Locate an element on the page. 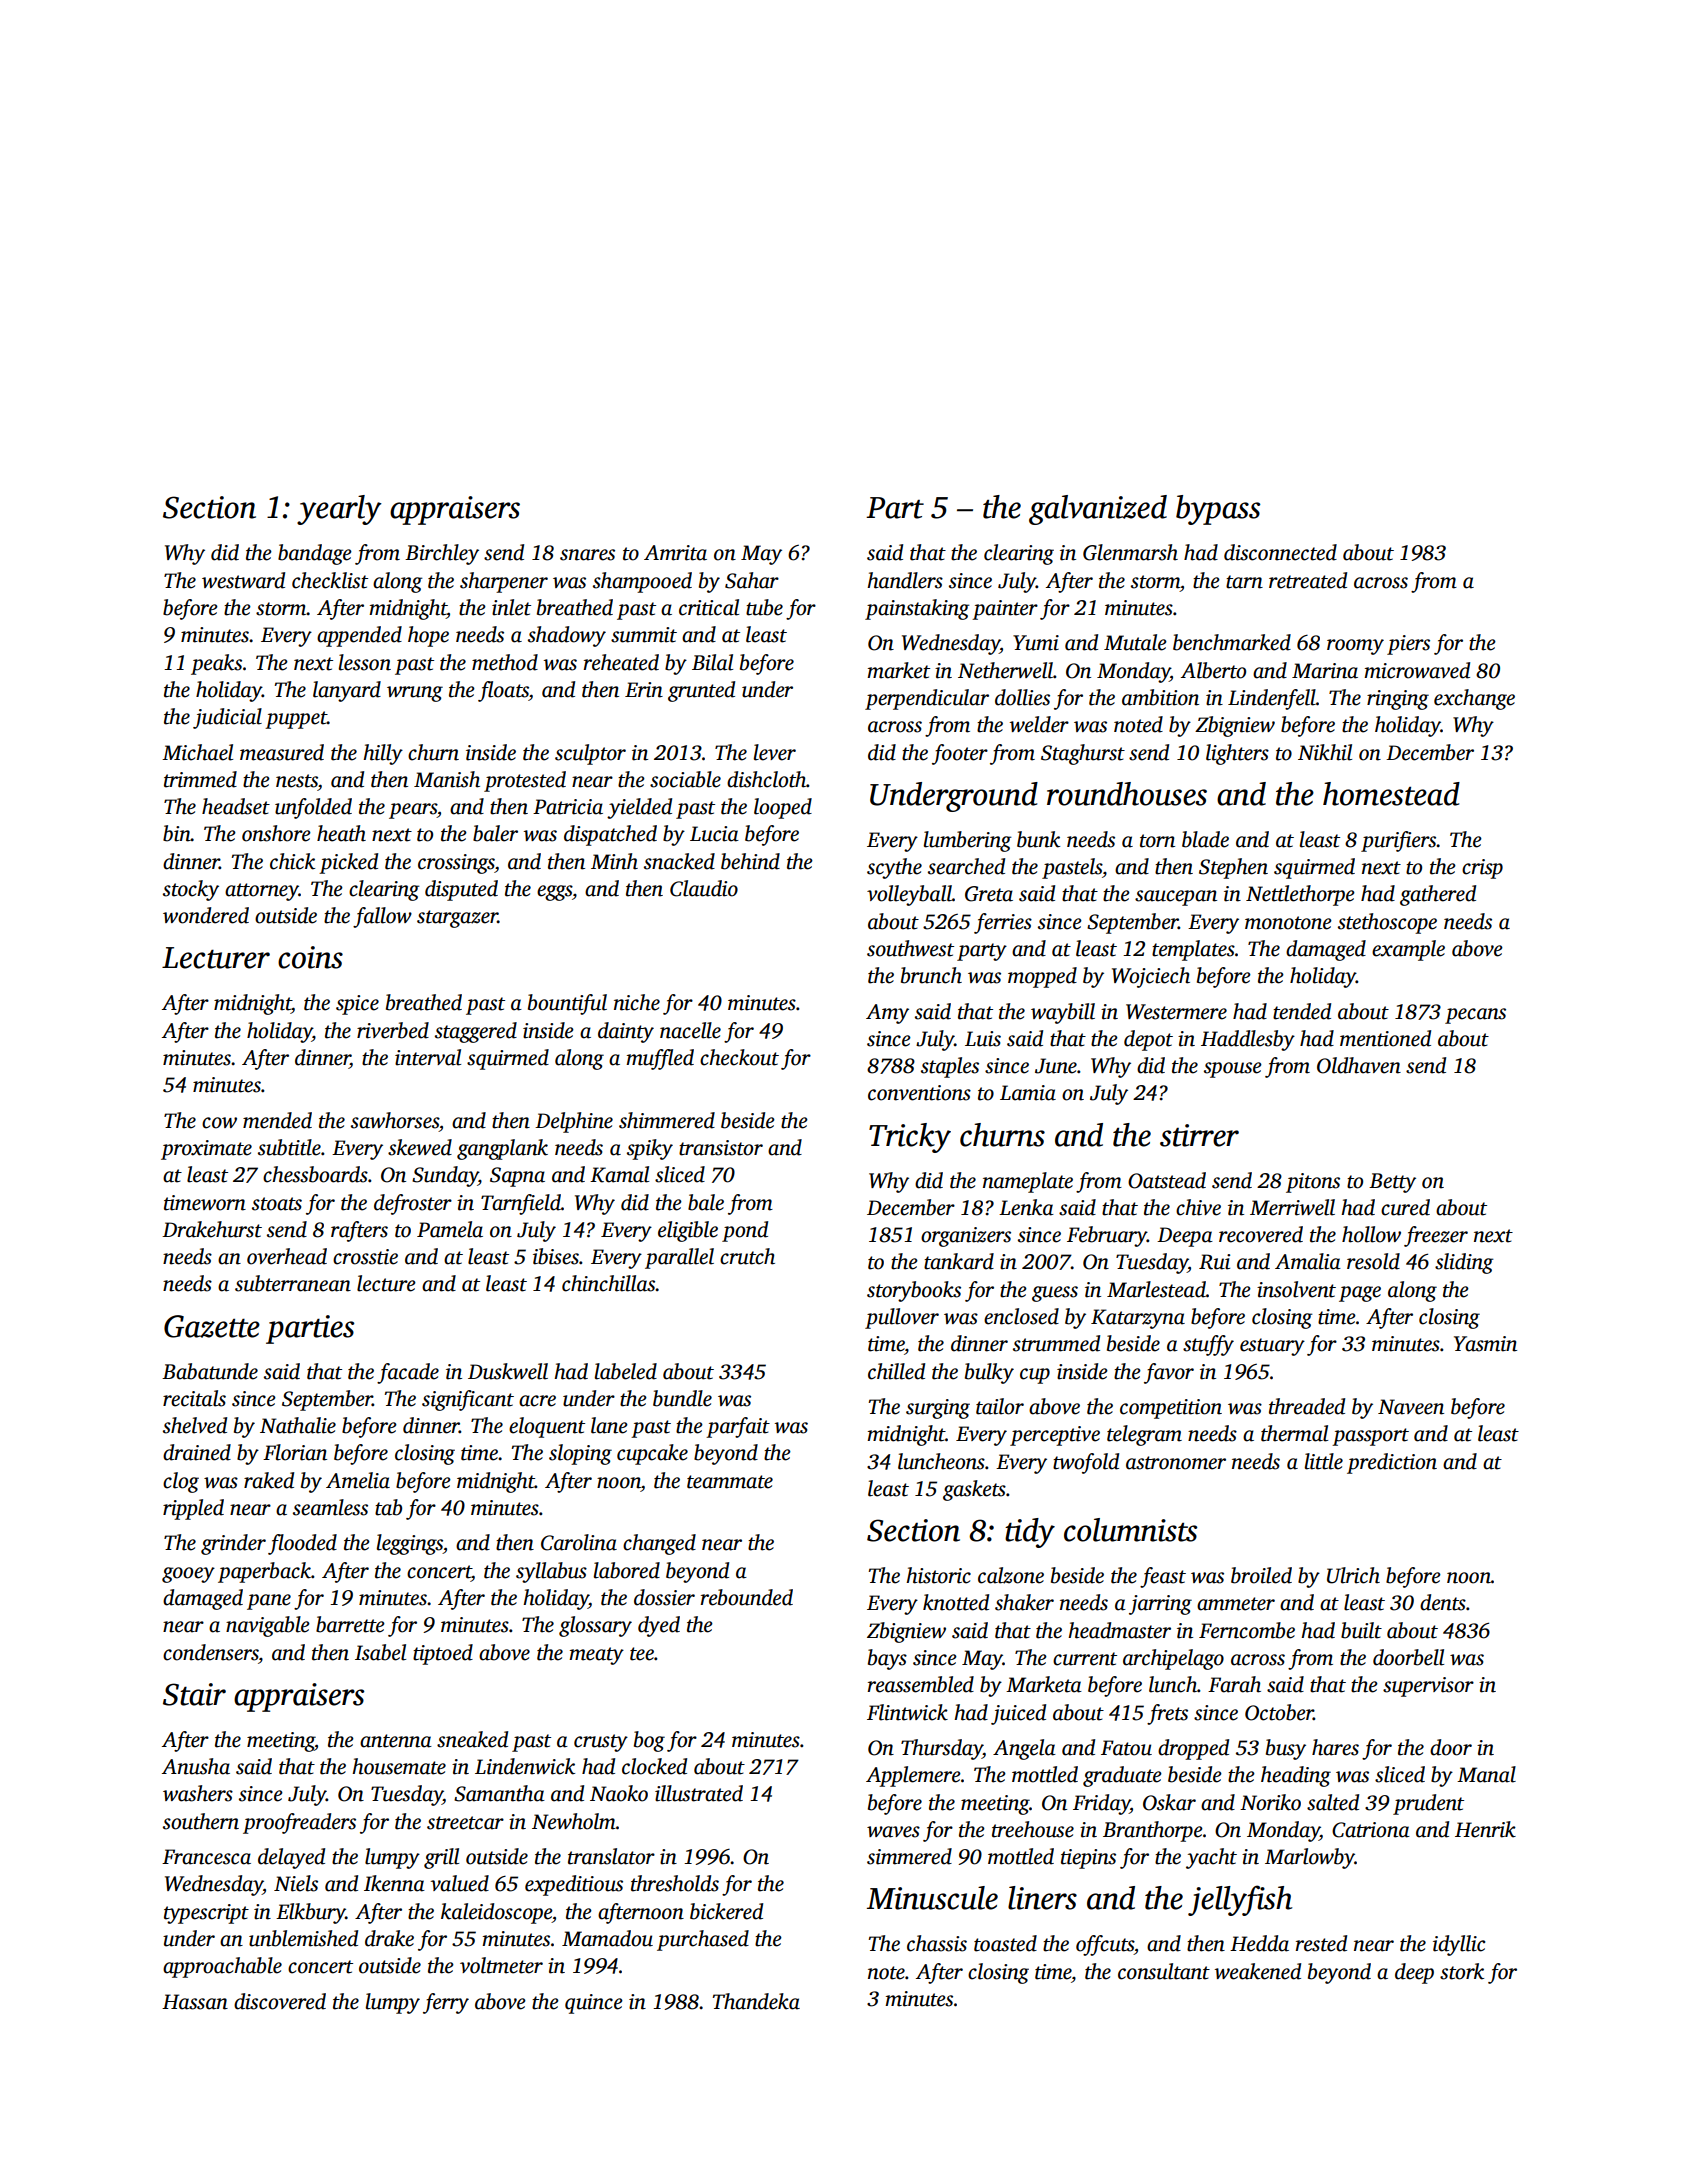  handlers is located at coordinates (905, 580).
